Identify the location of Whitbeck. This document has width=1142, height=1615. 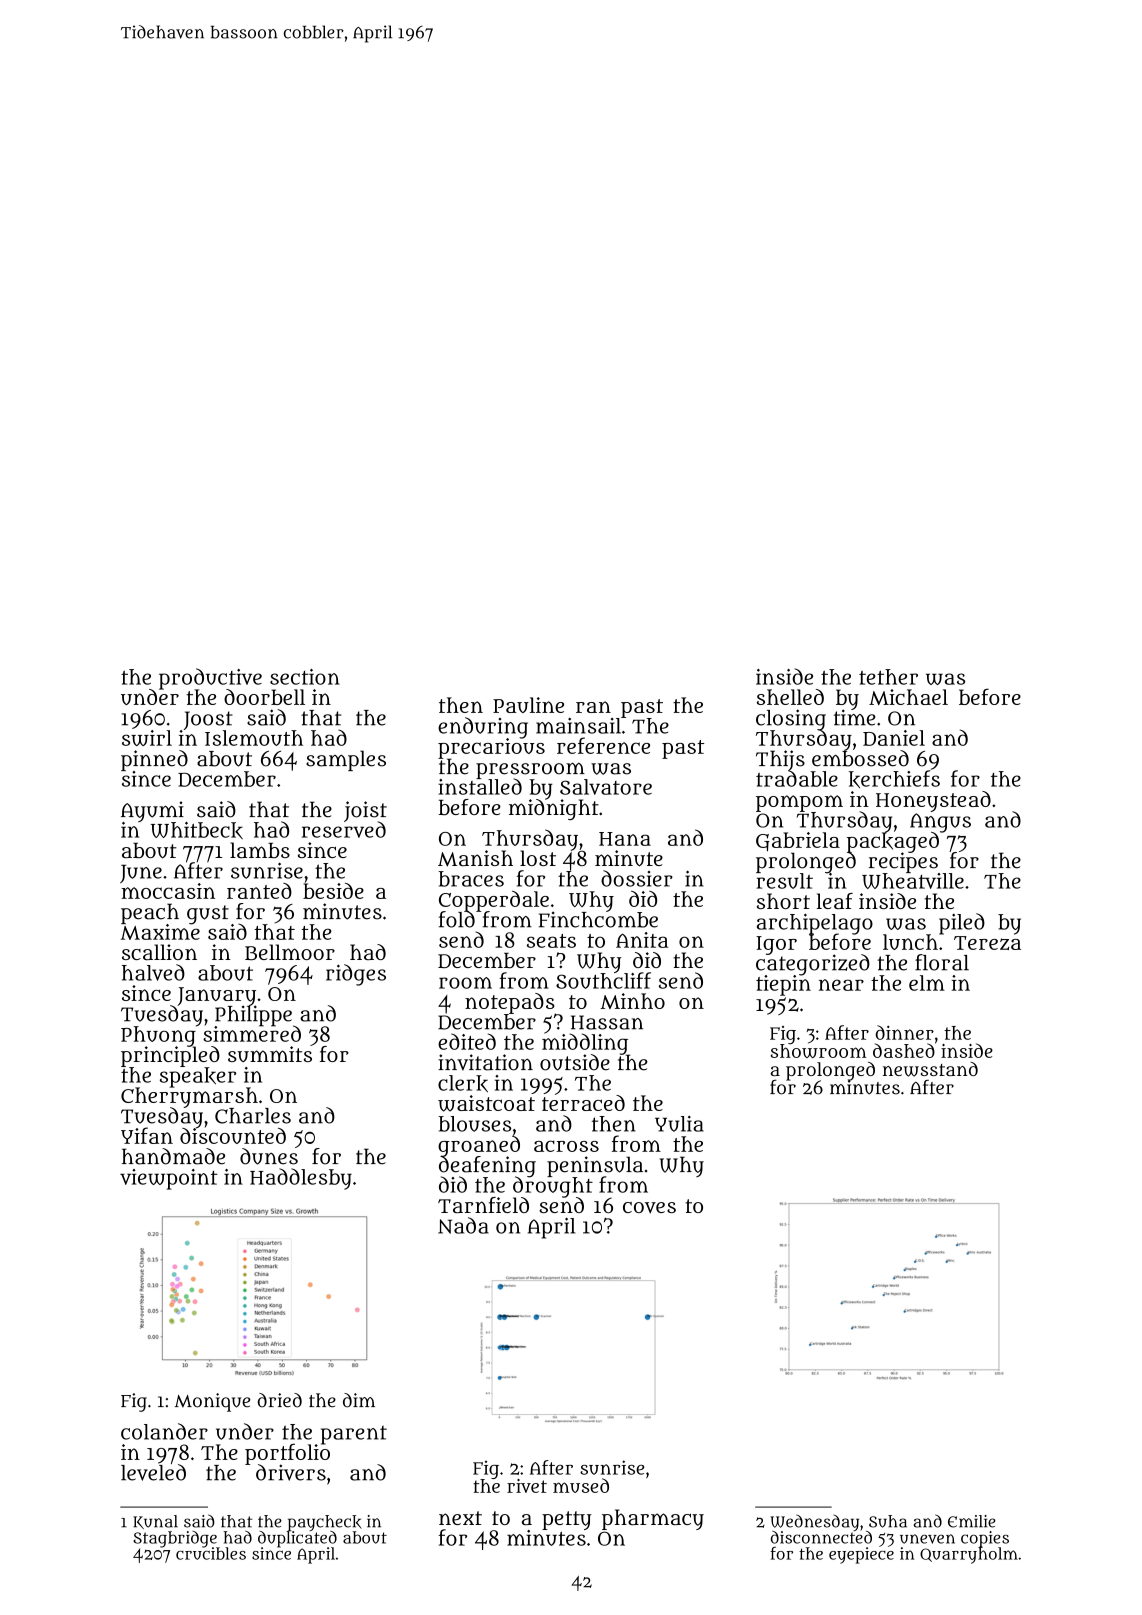
(197, 830).
